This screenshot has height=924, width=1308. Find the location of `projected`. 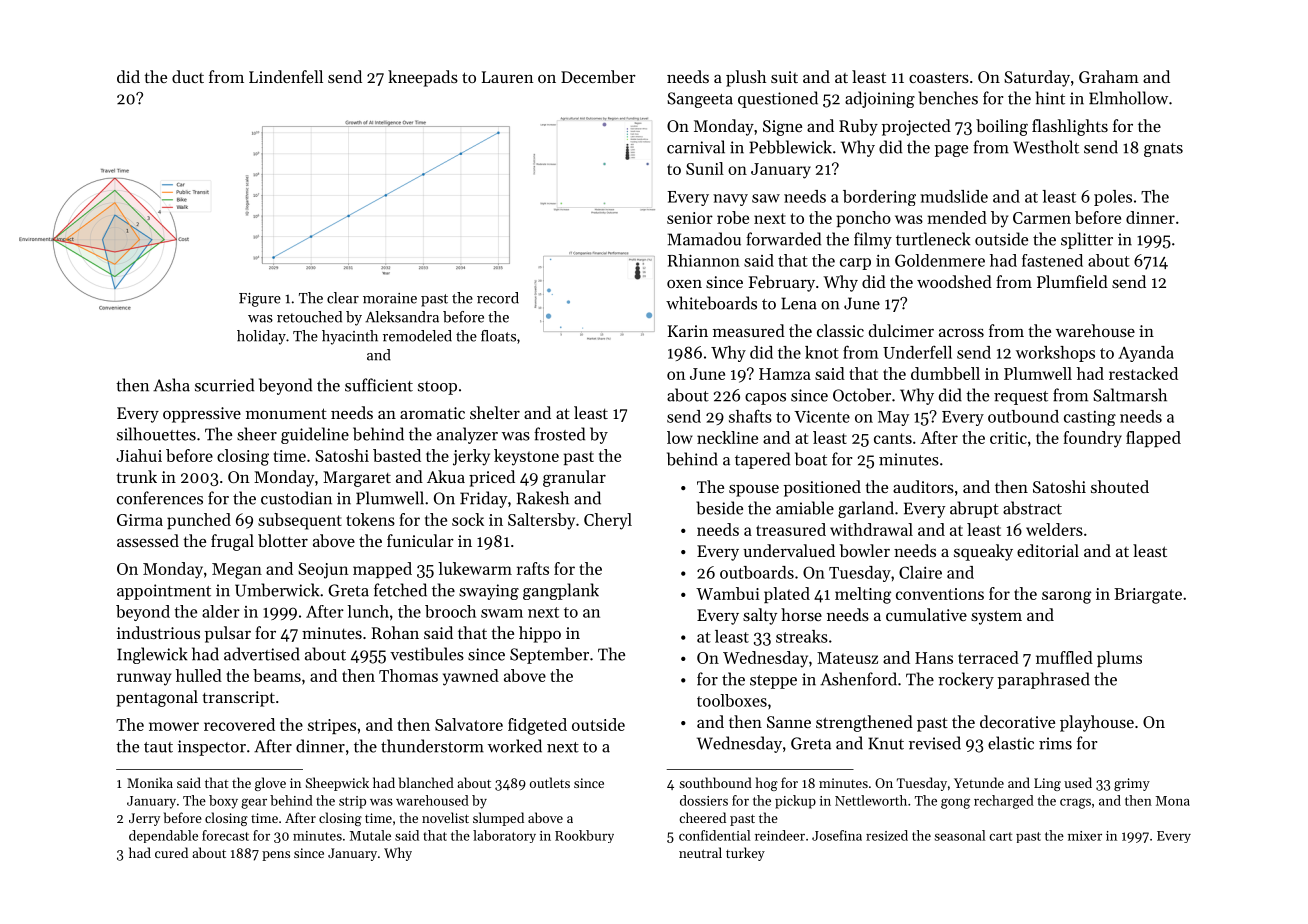

projected is located at coordinates (916, 127).
